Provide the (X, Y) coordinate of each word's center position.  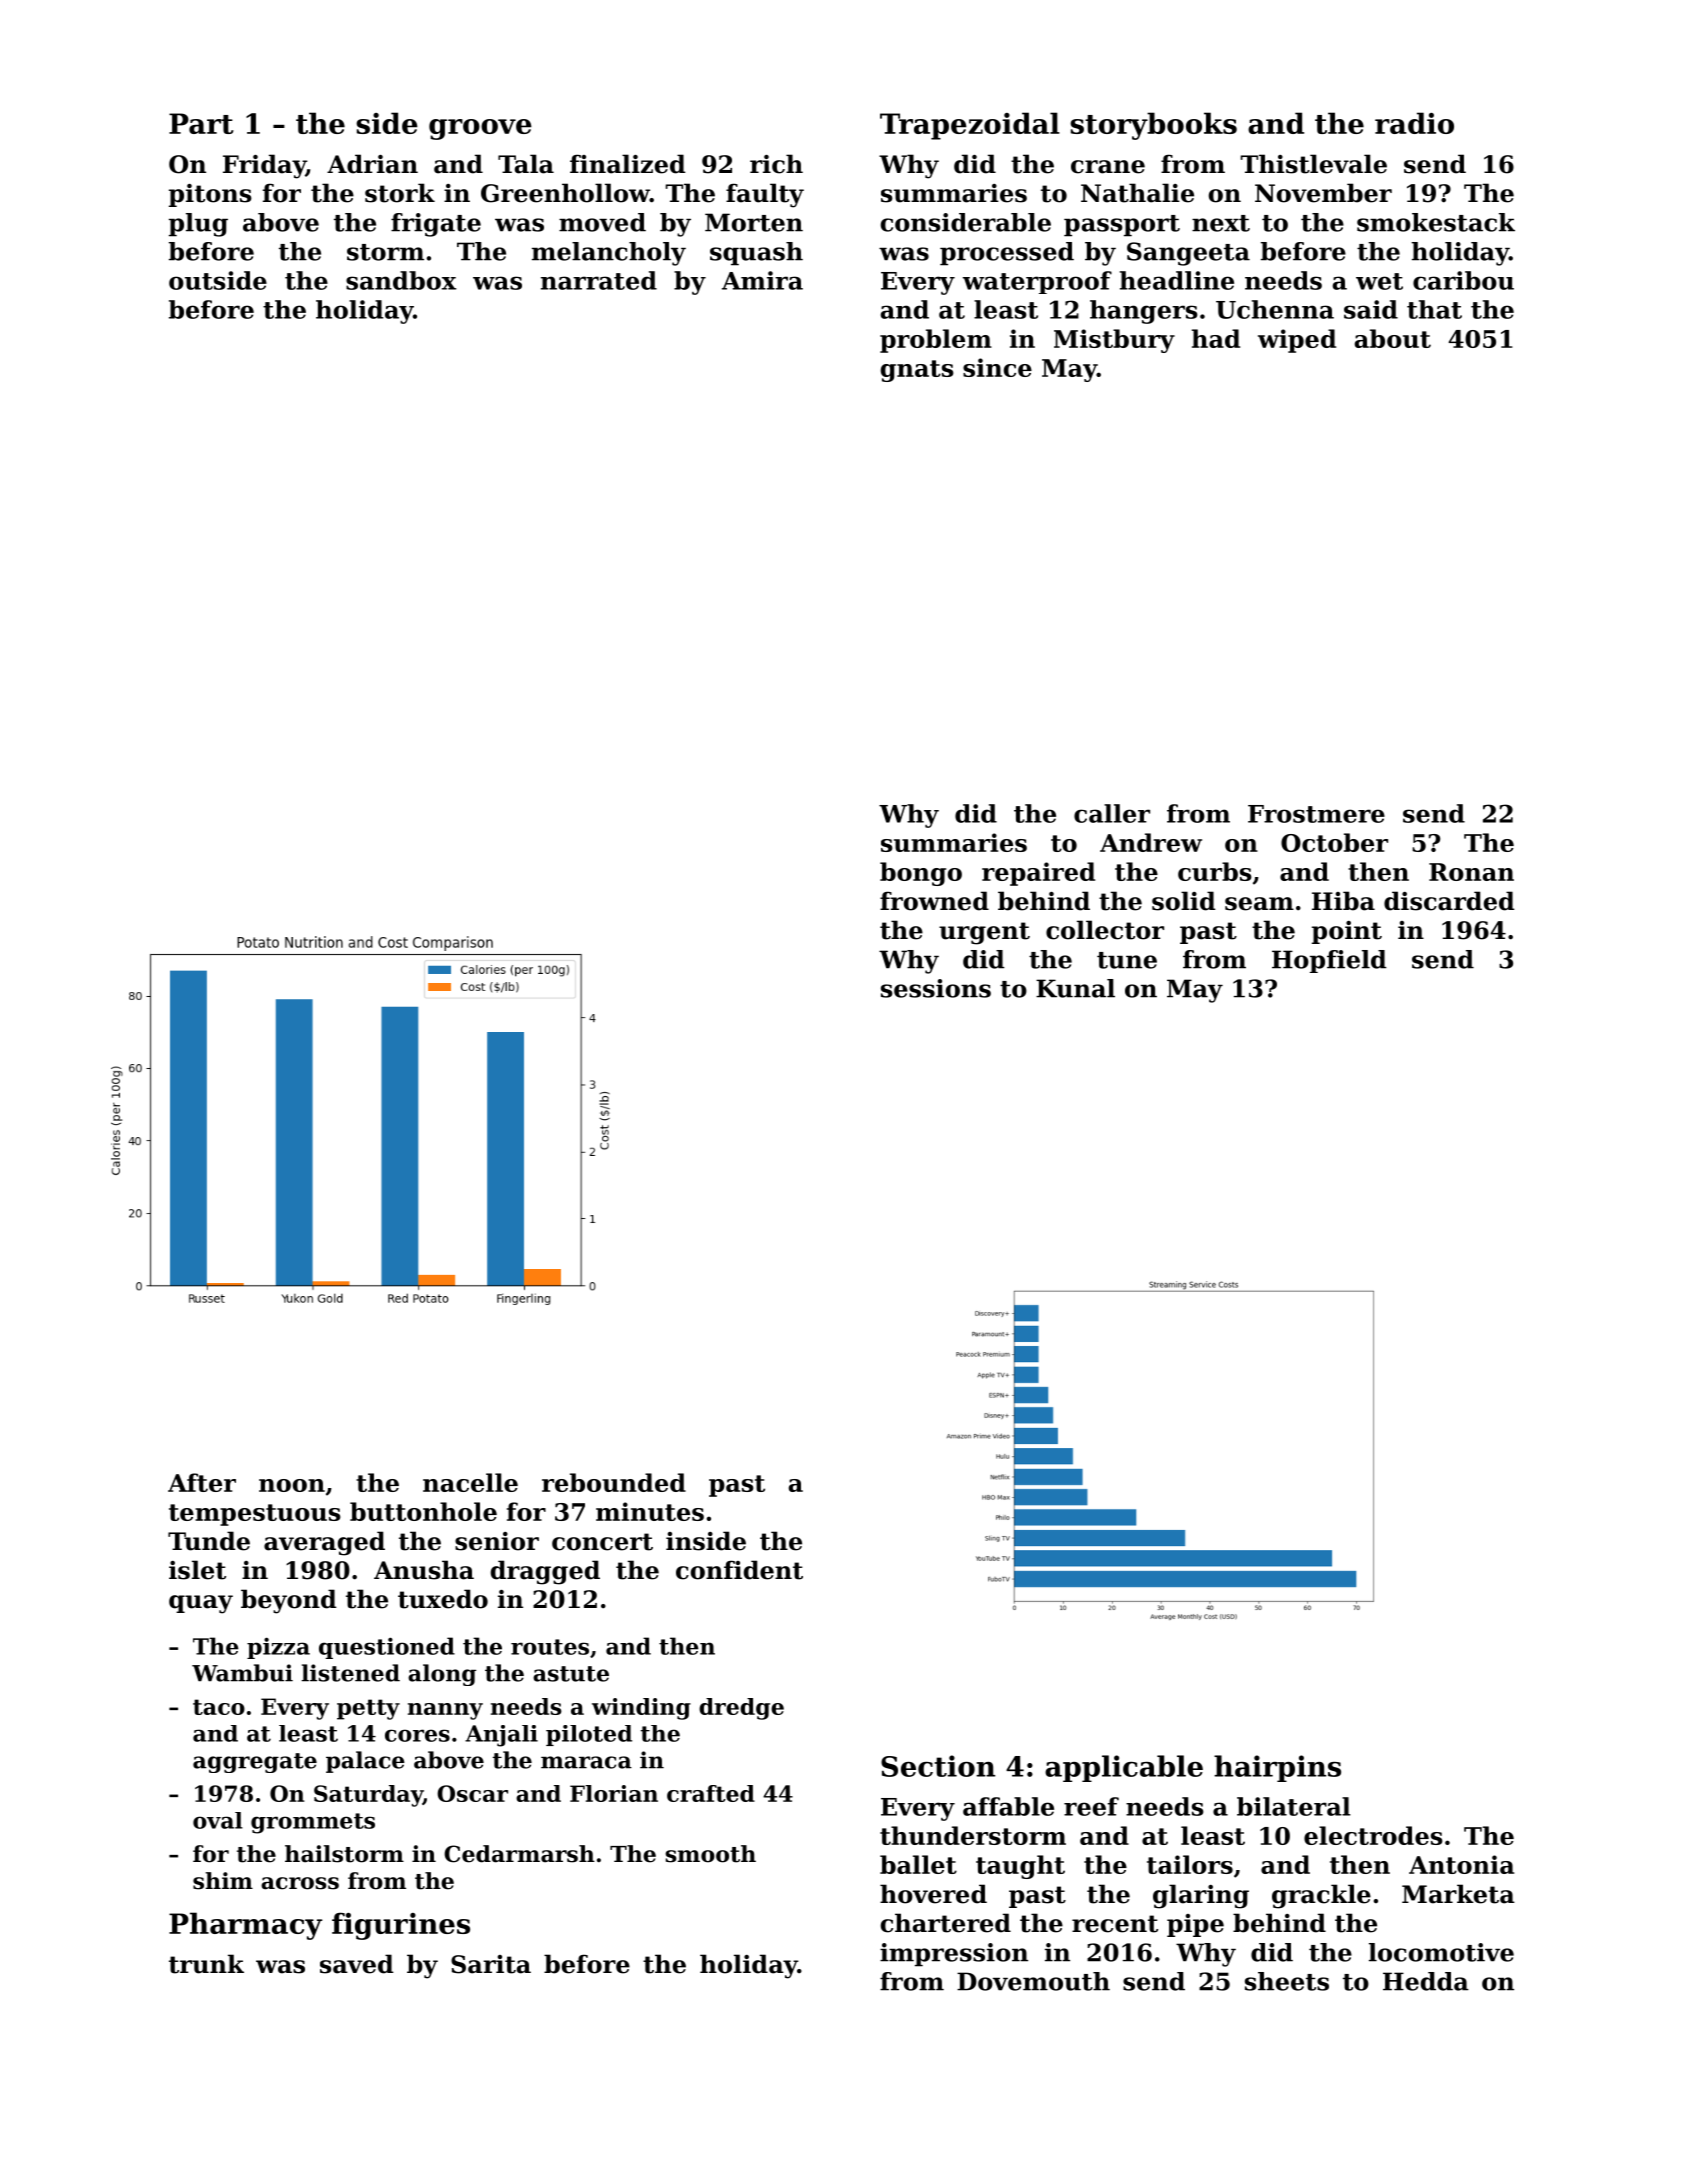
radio (1414, 123)
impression (954, 1955)
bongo (921, 874)
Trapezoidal (970, 126)
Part (201, 123)
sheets (1287, 1981)
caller (1112, 813)
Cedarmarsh (519, 1854)
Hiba (1343, 901)
